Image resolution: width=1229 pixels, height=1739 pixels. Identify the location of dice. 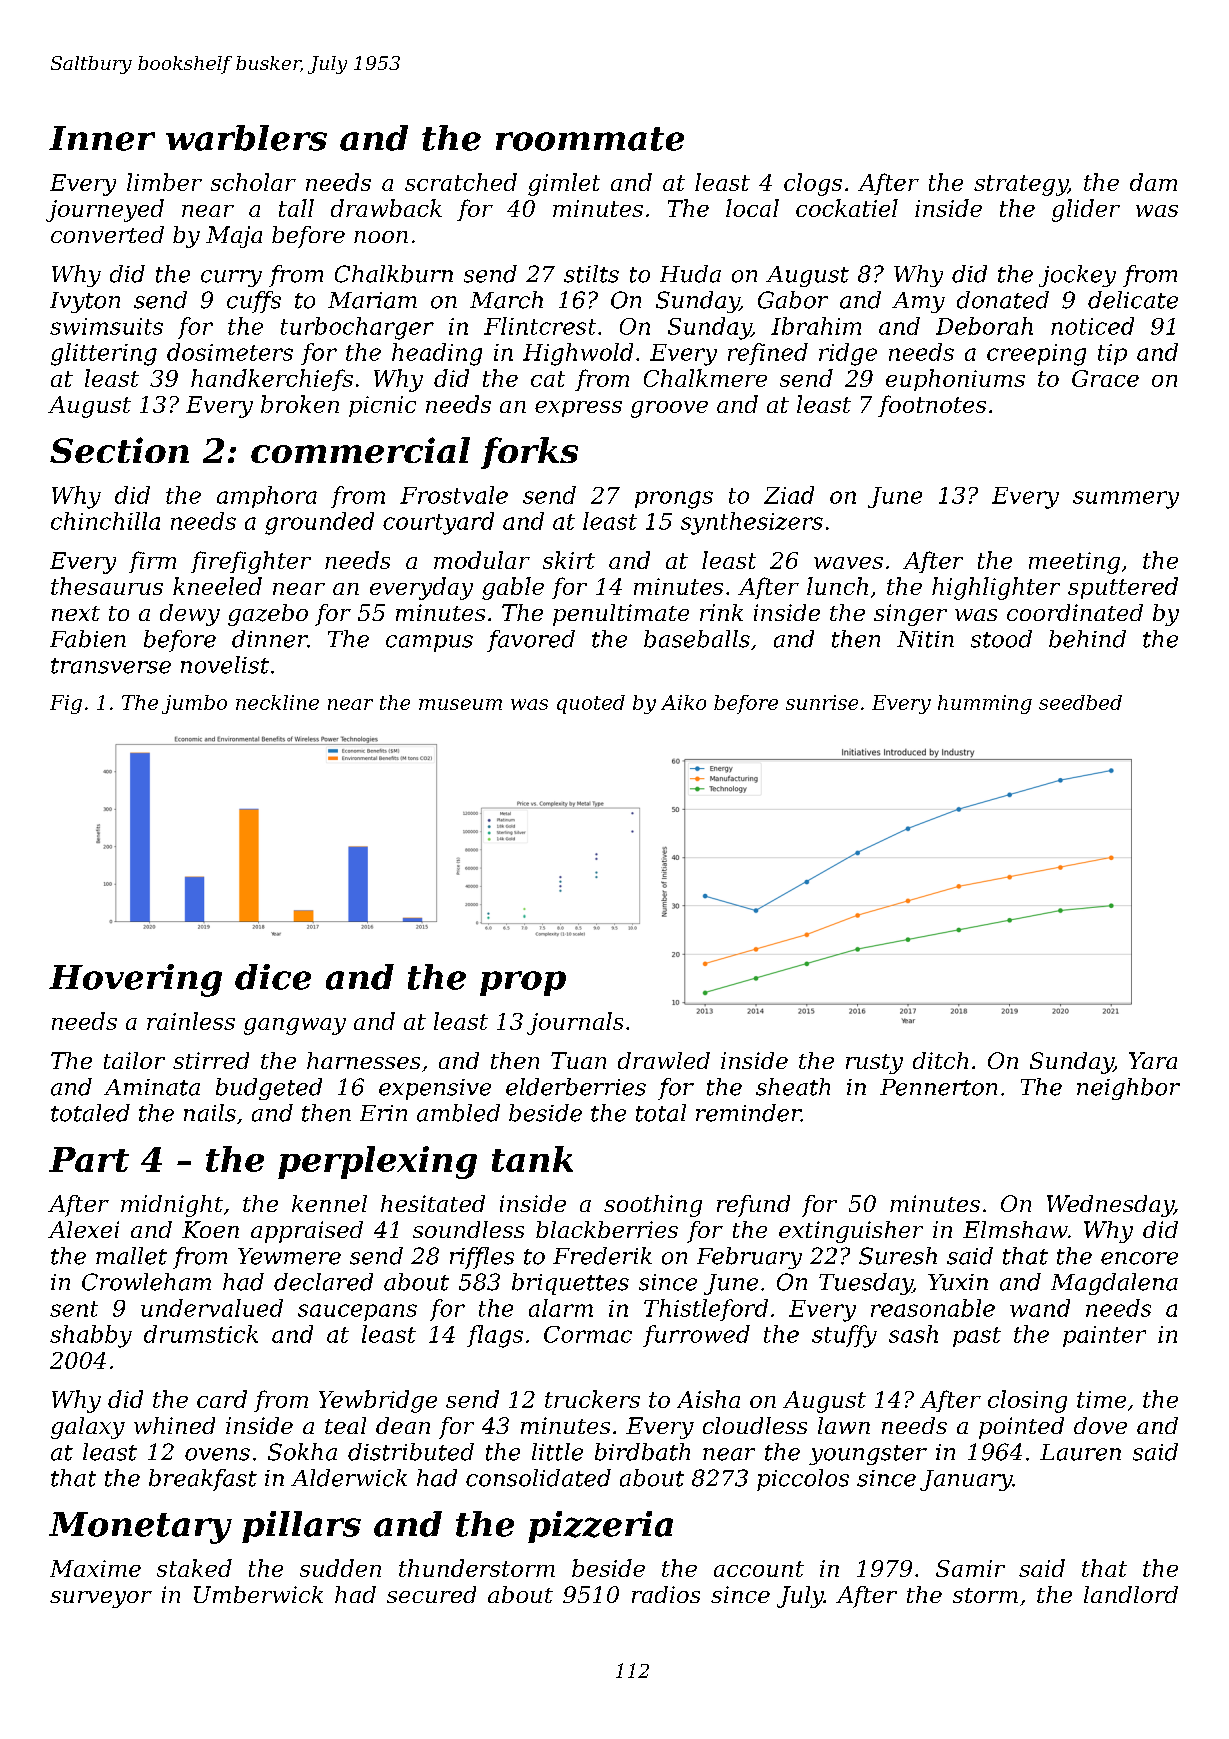
(273, 977).
